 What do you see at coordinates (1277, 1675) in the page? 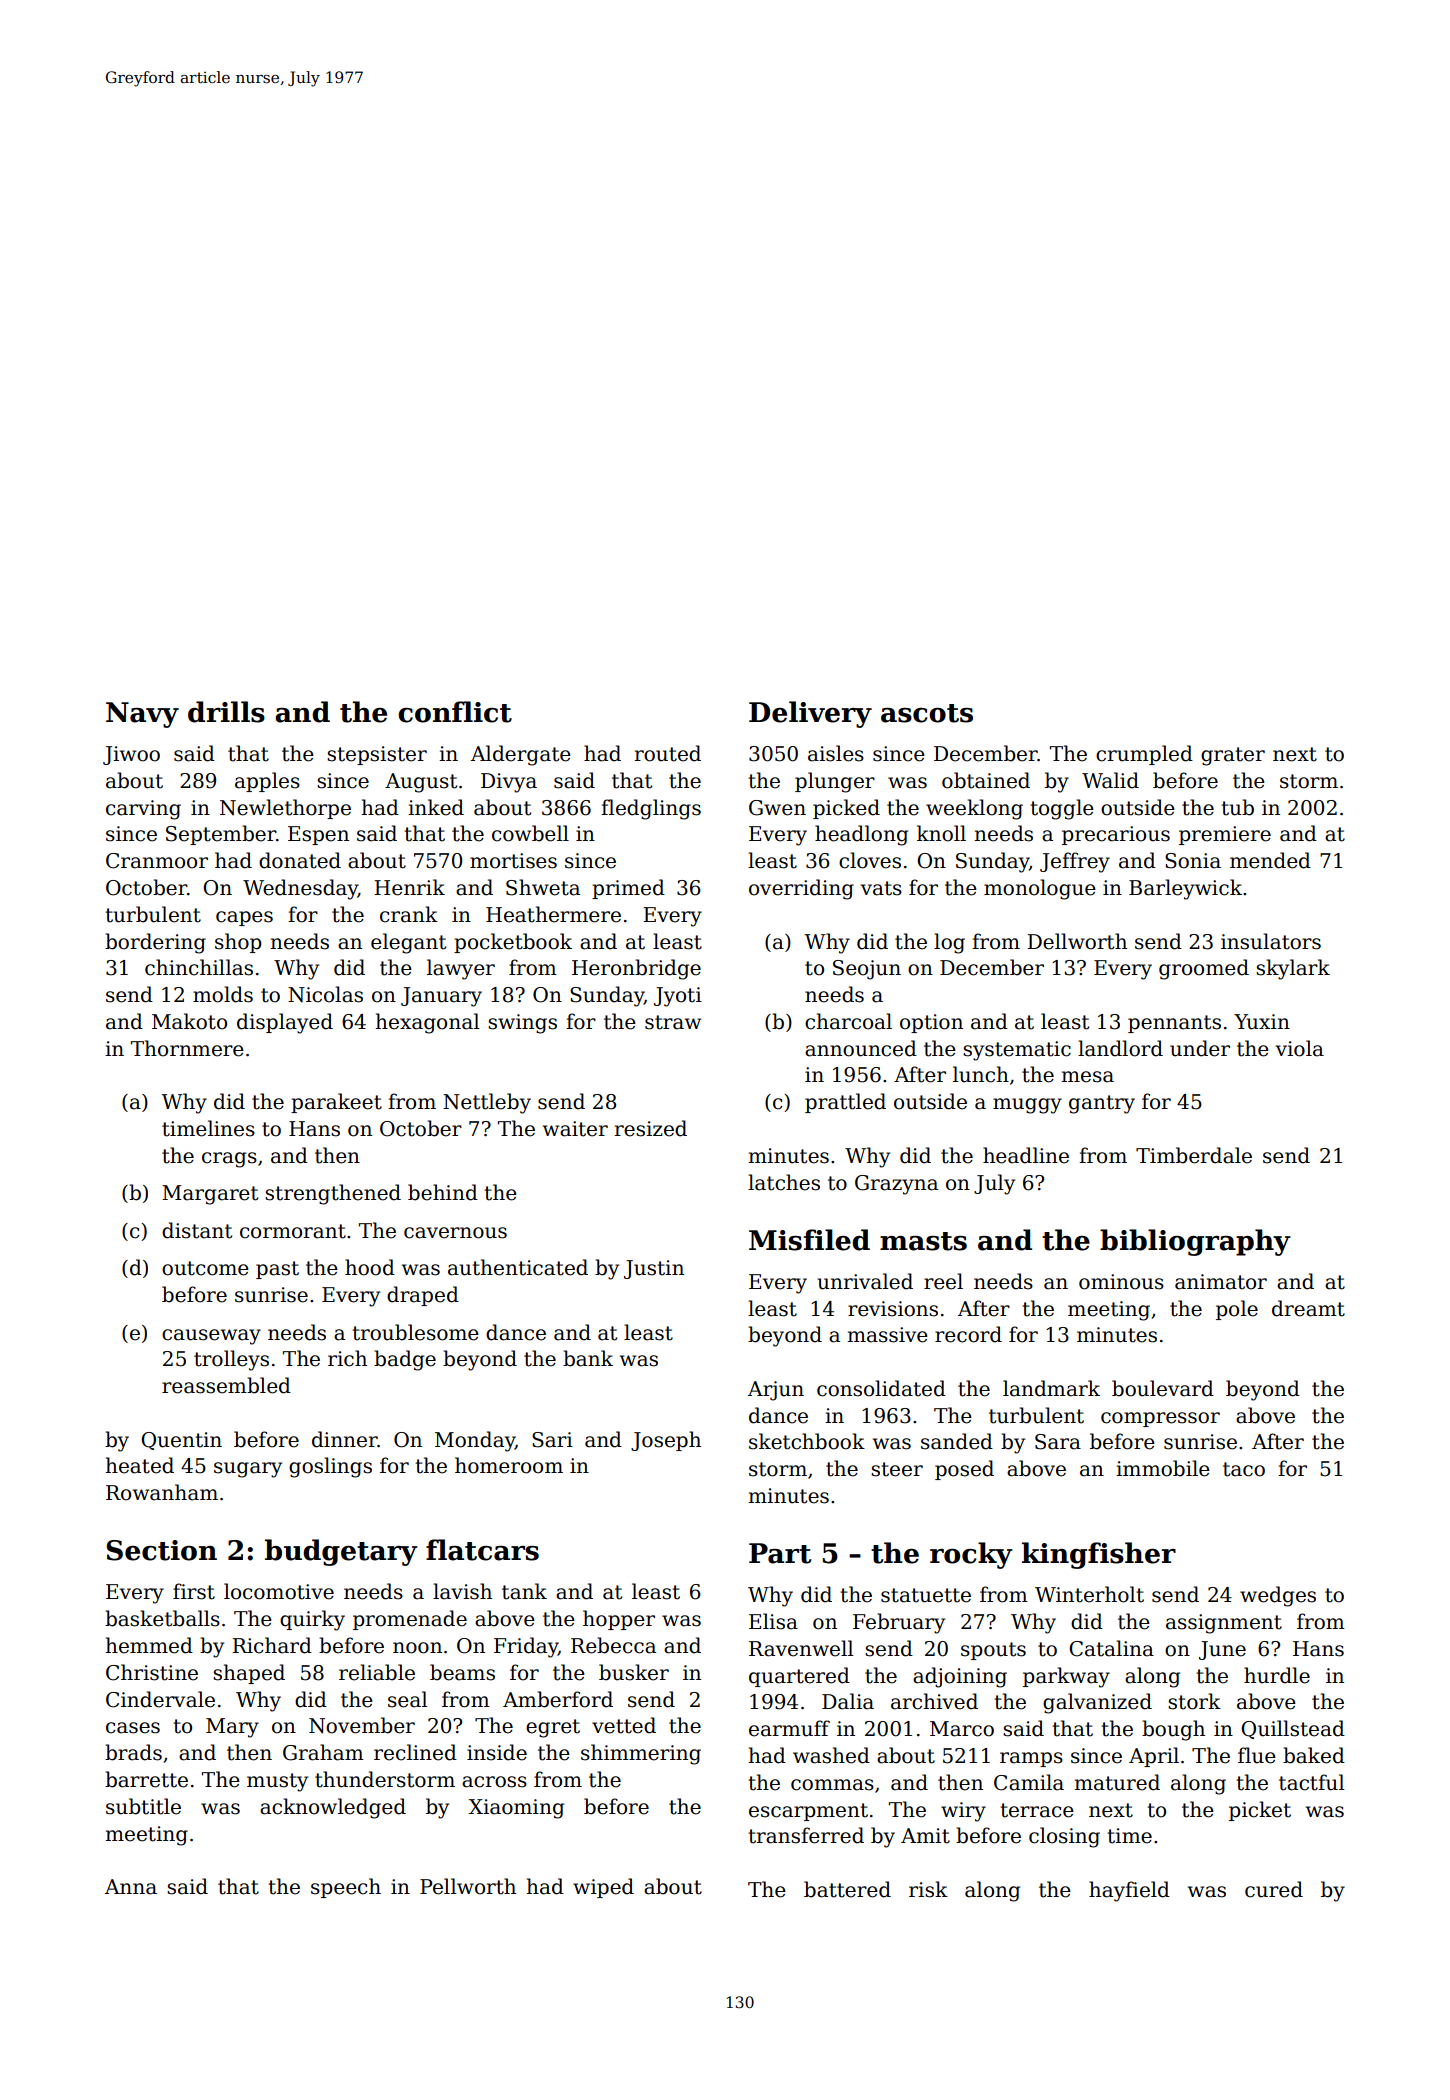
I see `hurdle` at bounding box center [1277, 1675].
